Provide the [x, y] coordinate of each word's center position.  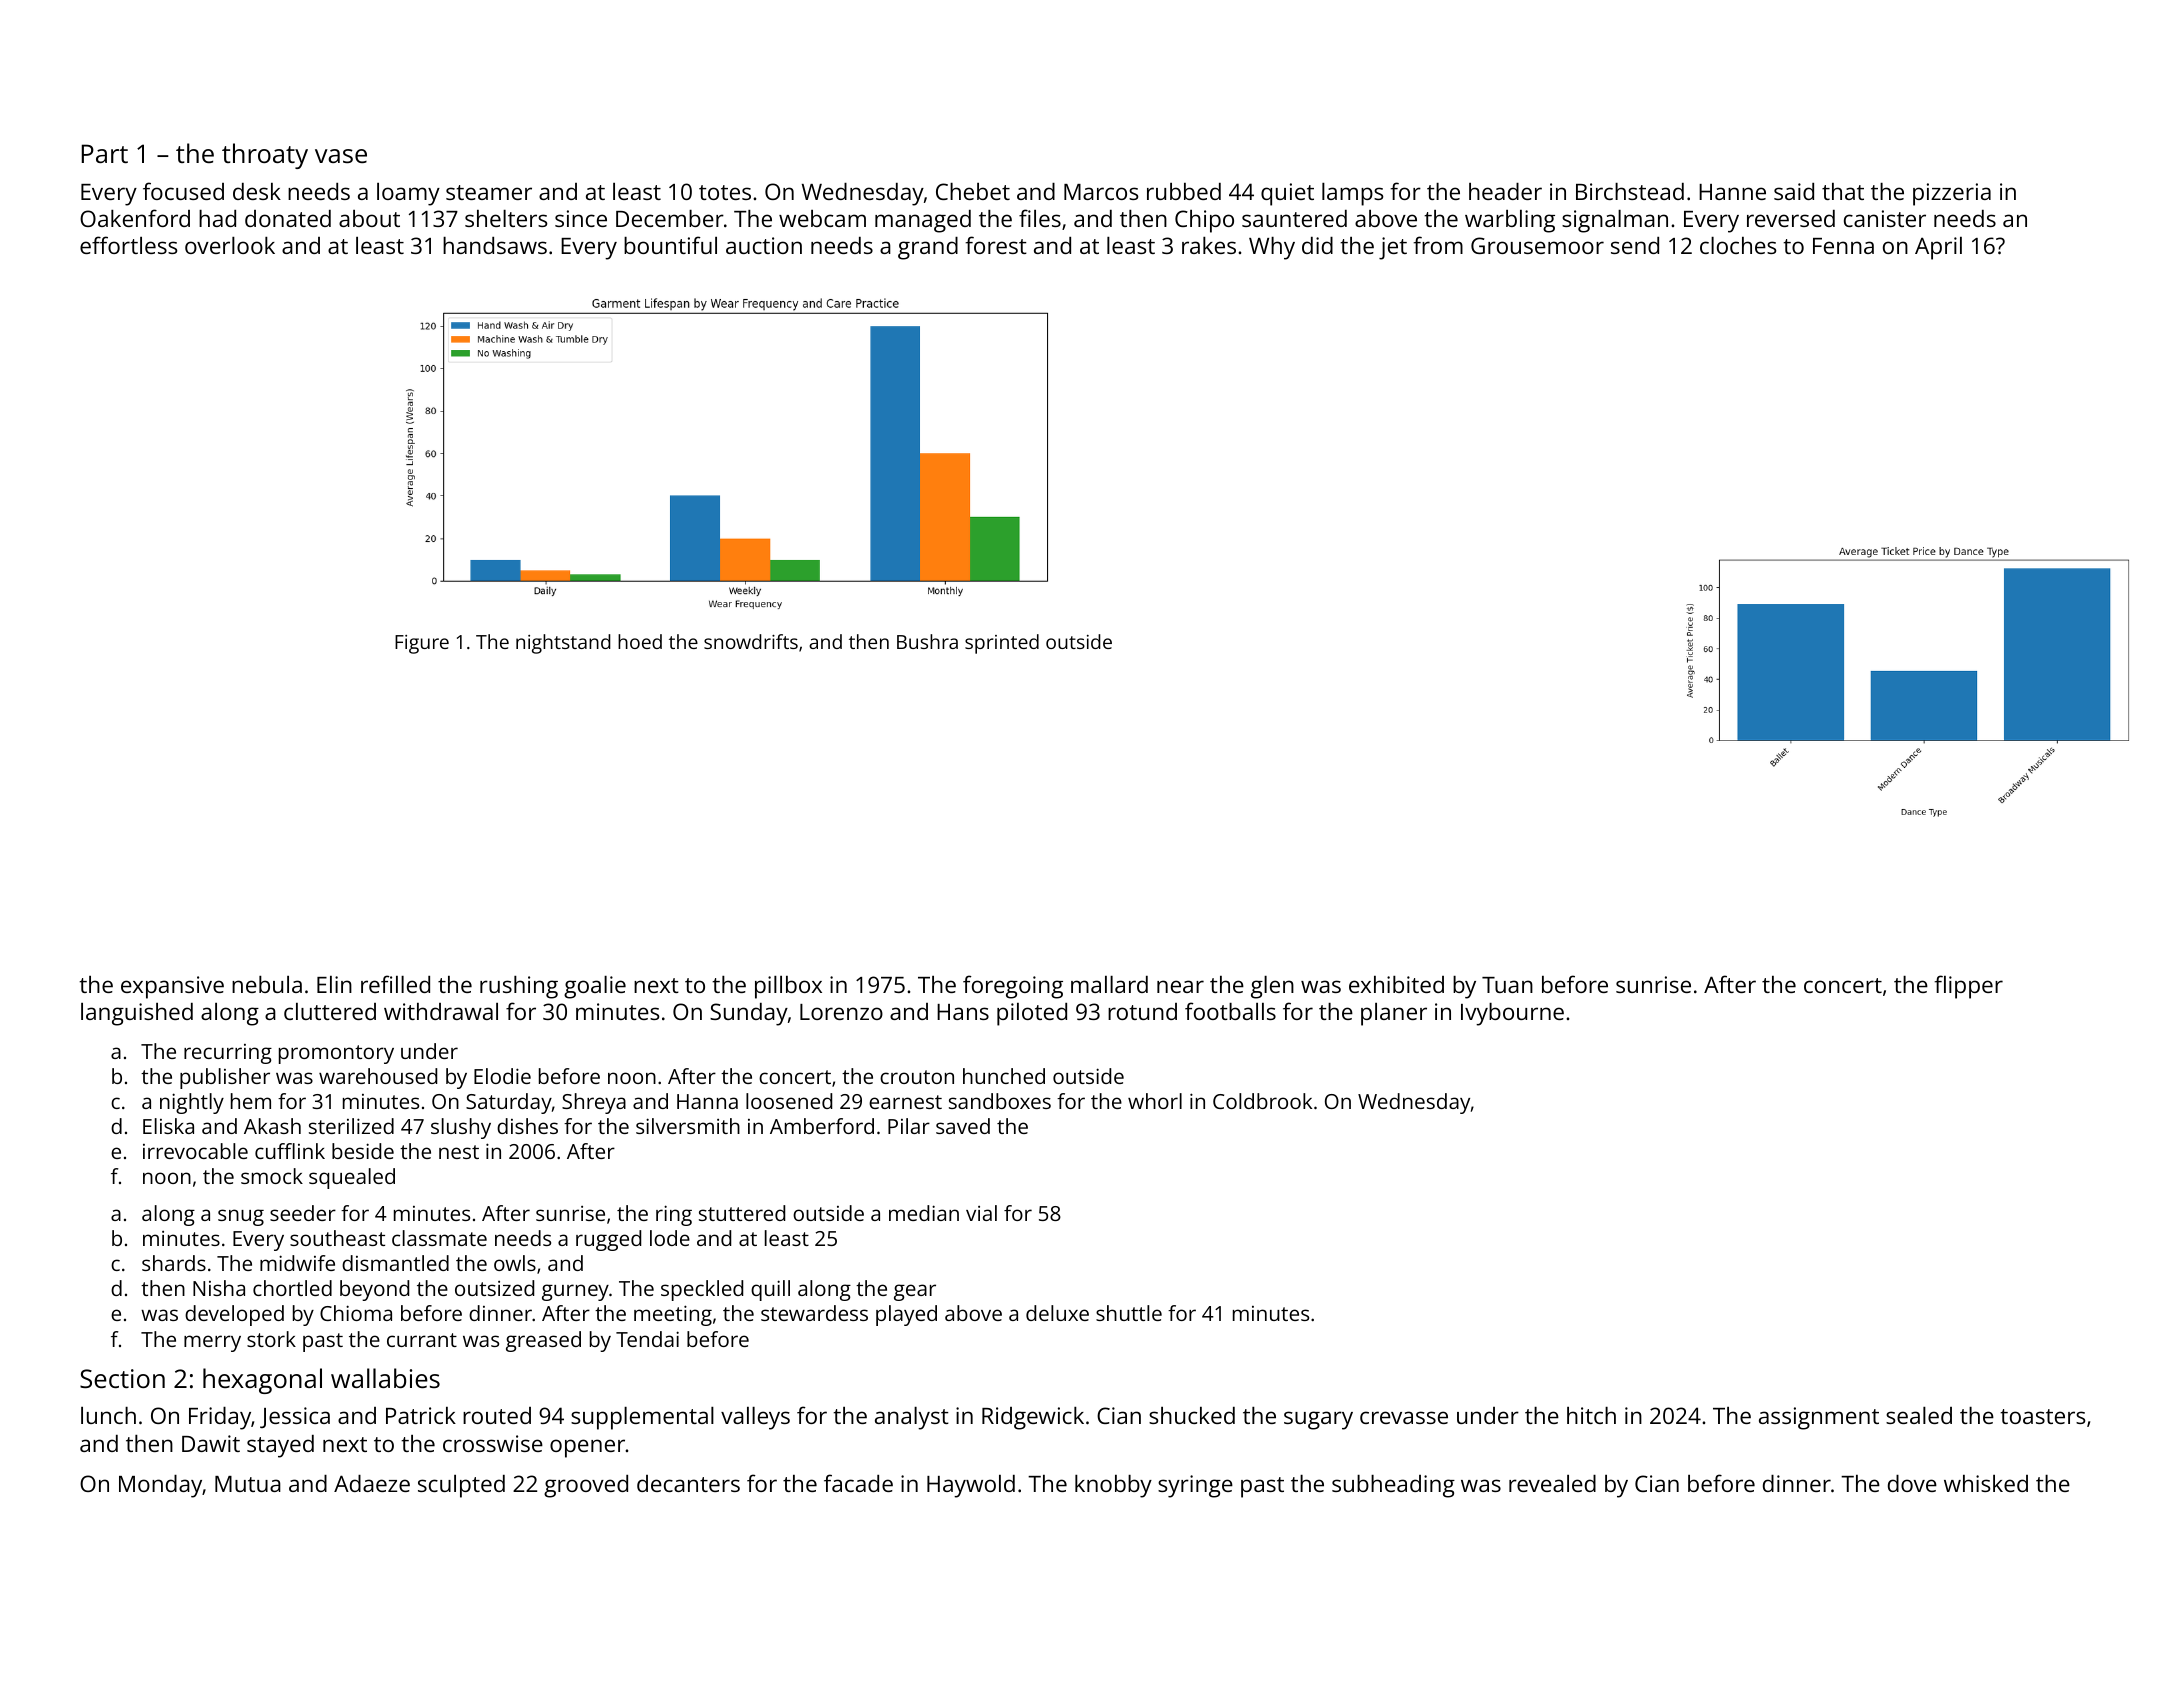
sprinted [1002, 644]
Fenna [1843, 246]
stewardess [814, 1313]
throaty [265, 156]
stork [271, 1339]
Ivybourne [1512, 1014]
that [1843, 191]
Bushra [927, 641]
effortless [128, 245]
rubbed [1184, 191]
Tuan [1507, 985]
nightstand [563, 644]
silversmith [688, 1126]
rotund [1142, 1011]
